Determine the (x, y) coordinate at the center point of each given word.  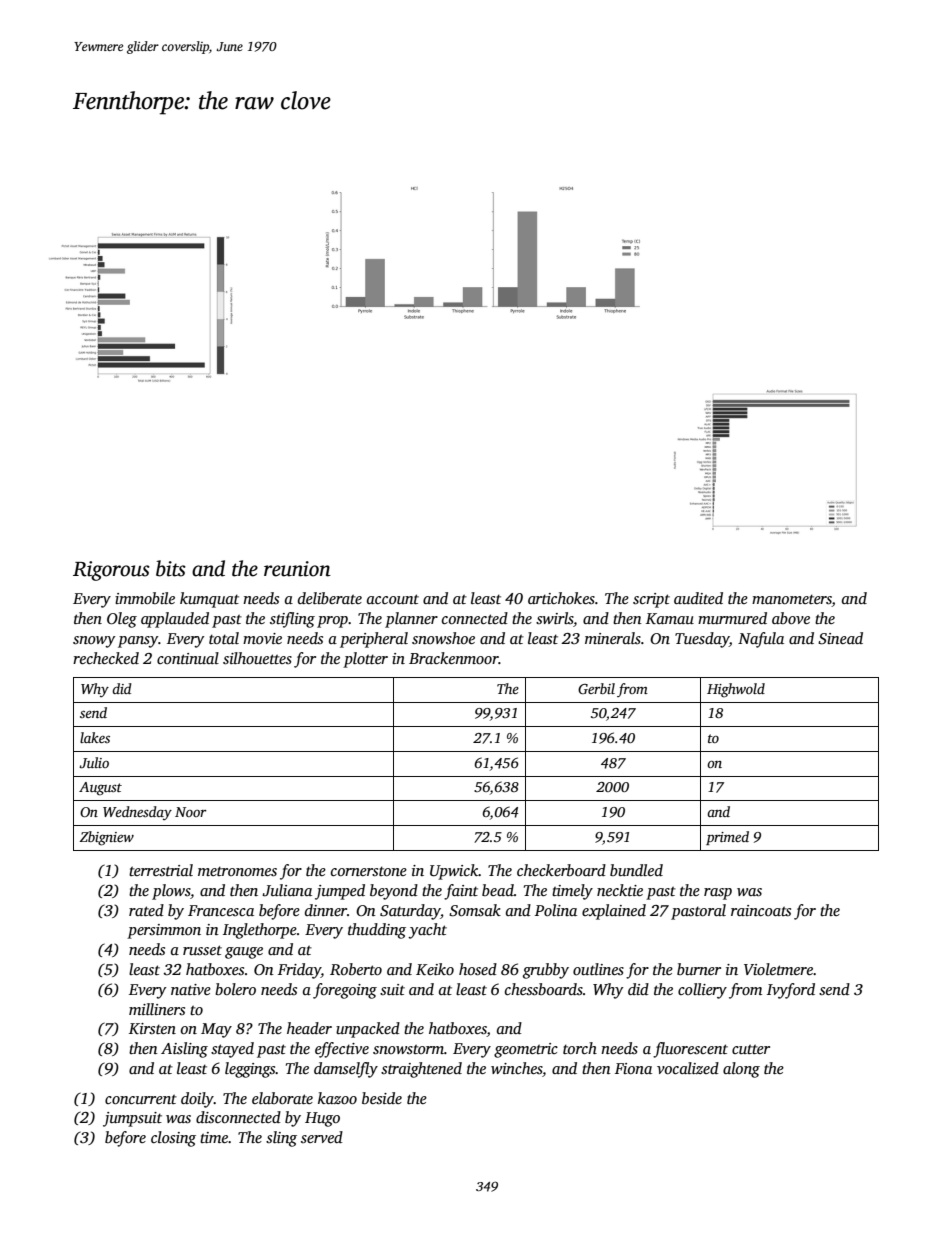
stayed (232, 1050)
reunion (297, 569)
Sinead (840, 638)
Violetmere (778, 969)
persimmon (164, 931)
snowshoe (443, 638)
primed (727, 838)
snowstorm (408, 1050)
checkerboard (561, 870)
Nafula (761, 640)
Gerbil (596, 688)
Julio (94, 762)
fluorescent (690, 1050)
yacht (427, 931)
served (322, 1137)
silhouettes (257, 658)
